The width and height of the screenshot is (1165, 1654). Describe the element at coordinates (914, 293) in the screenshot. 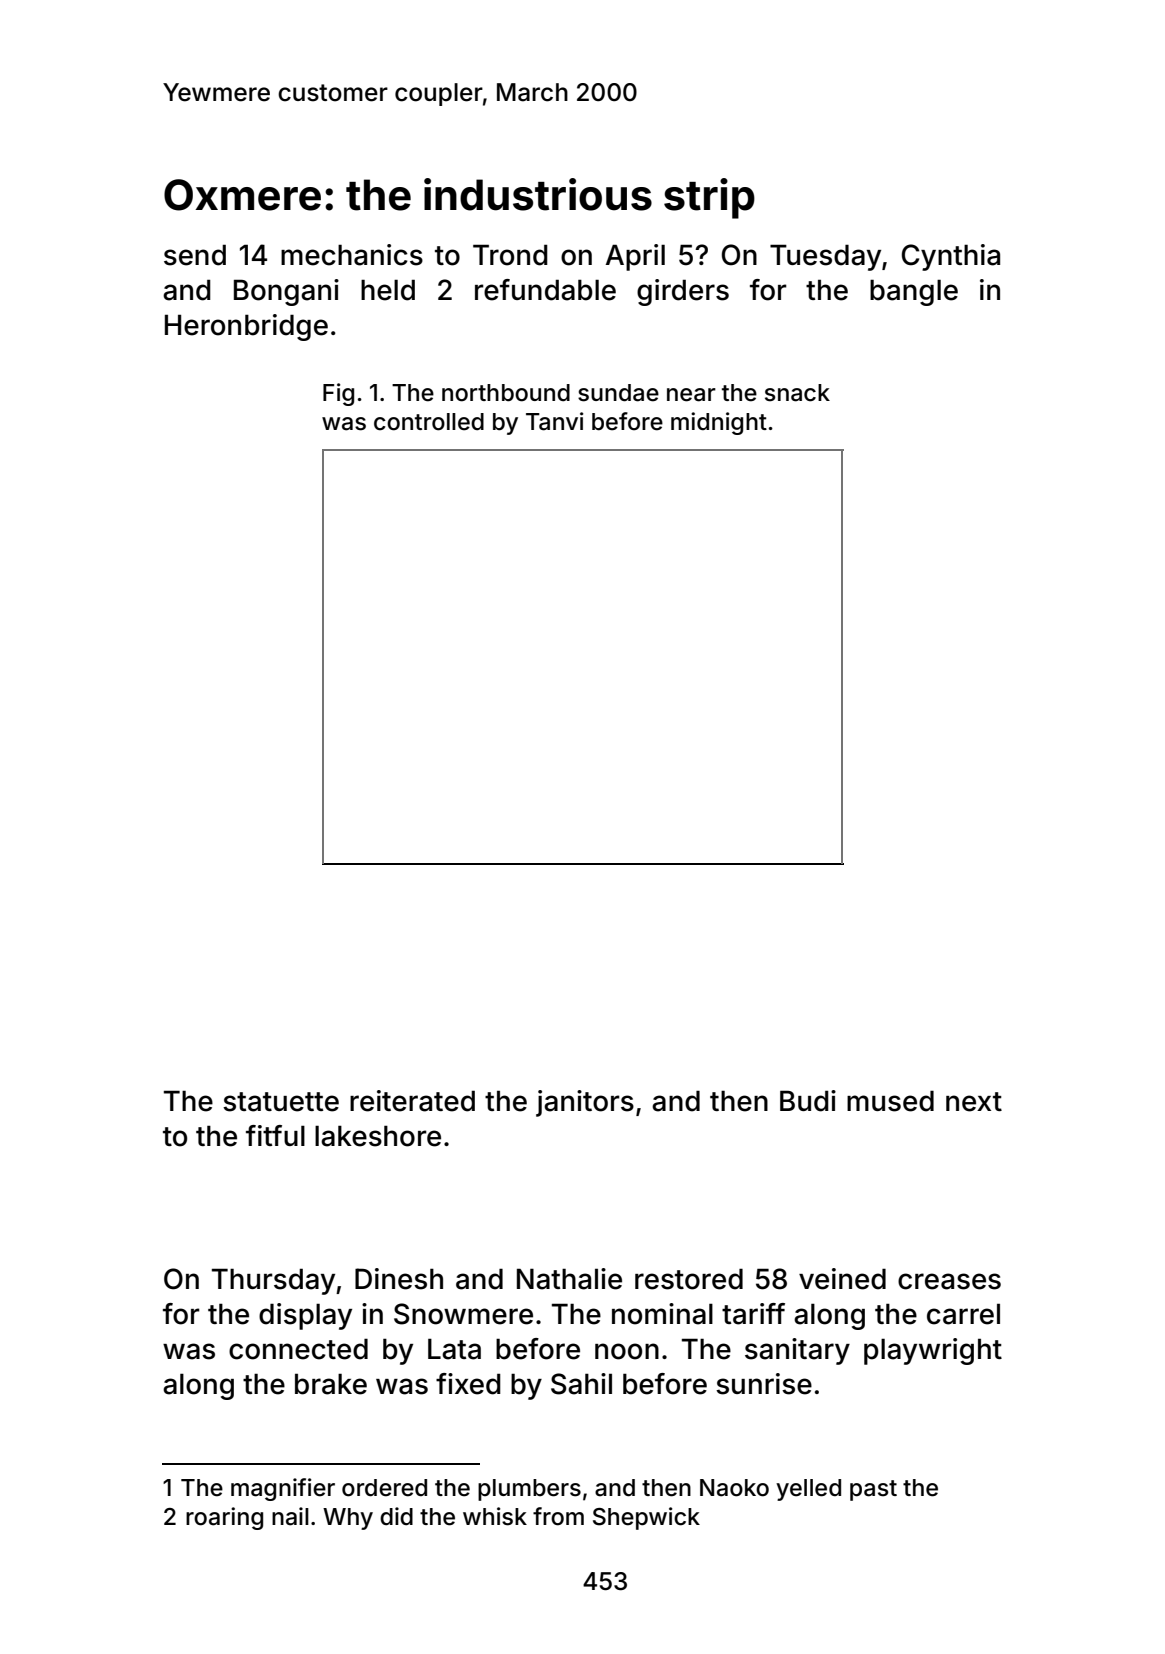

I see `bangle` at that location.
